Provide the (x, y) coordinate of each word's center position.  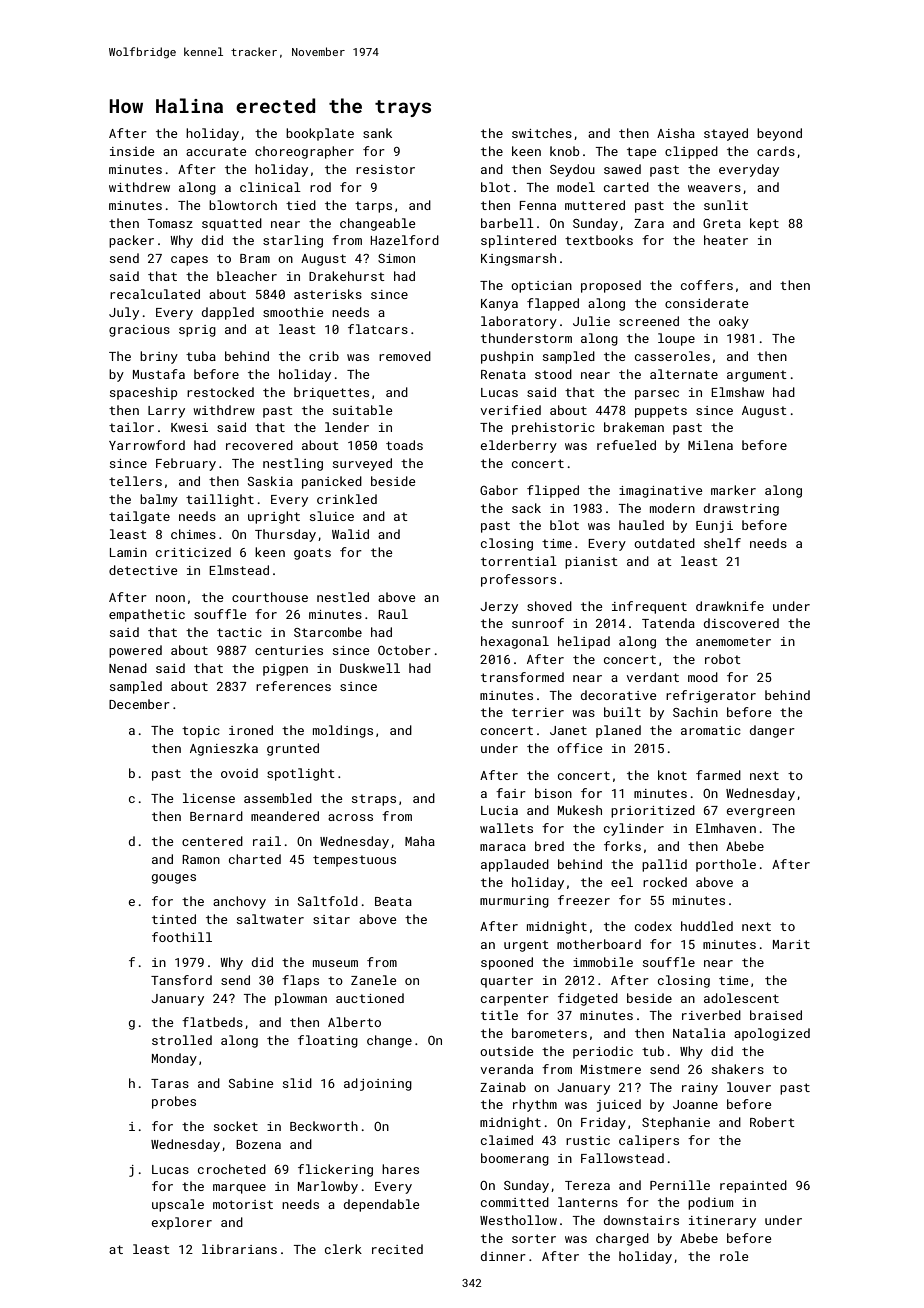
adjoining (378, 1084)
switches (542, 133)
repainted (753, 1186)
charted (255, 859)
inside (132, 151)
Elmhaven (726, 828)
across (350, 817)
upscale (178, 1205)
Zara (649, 223)
